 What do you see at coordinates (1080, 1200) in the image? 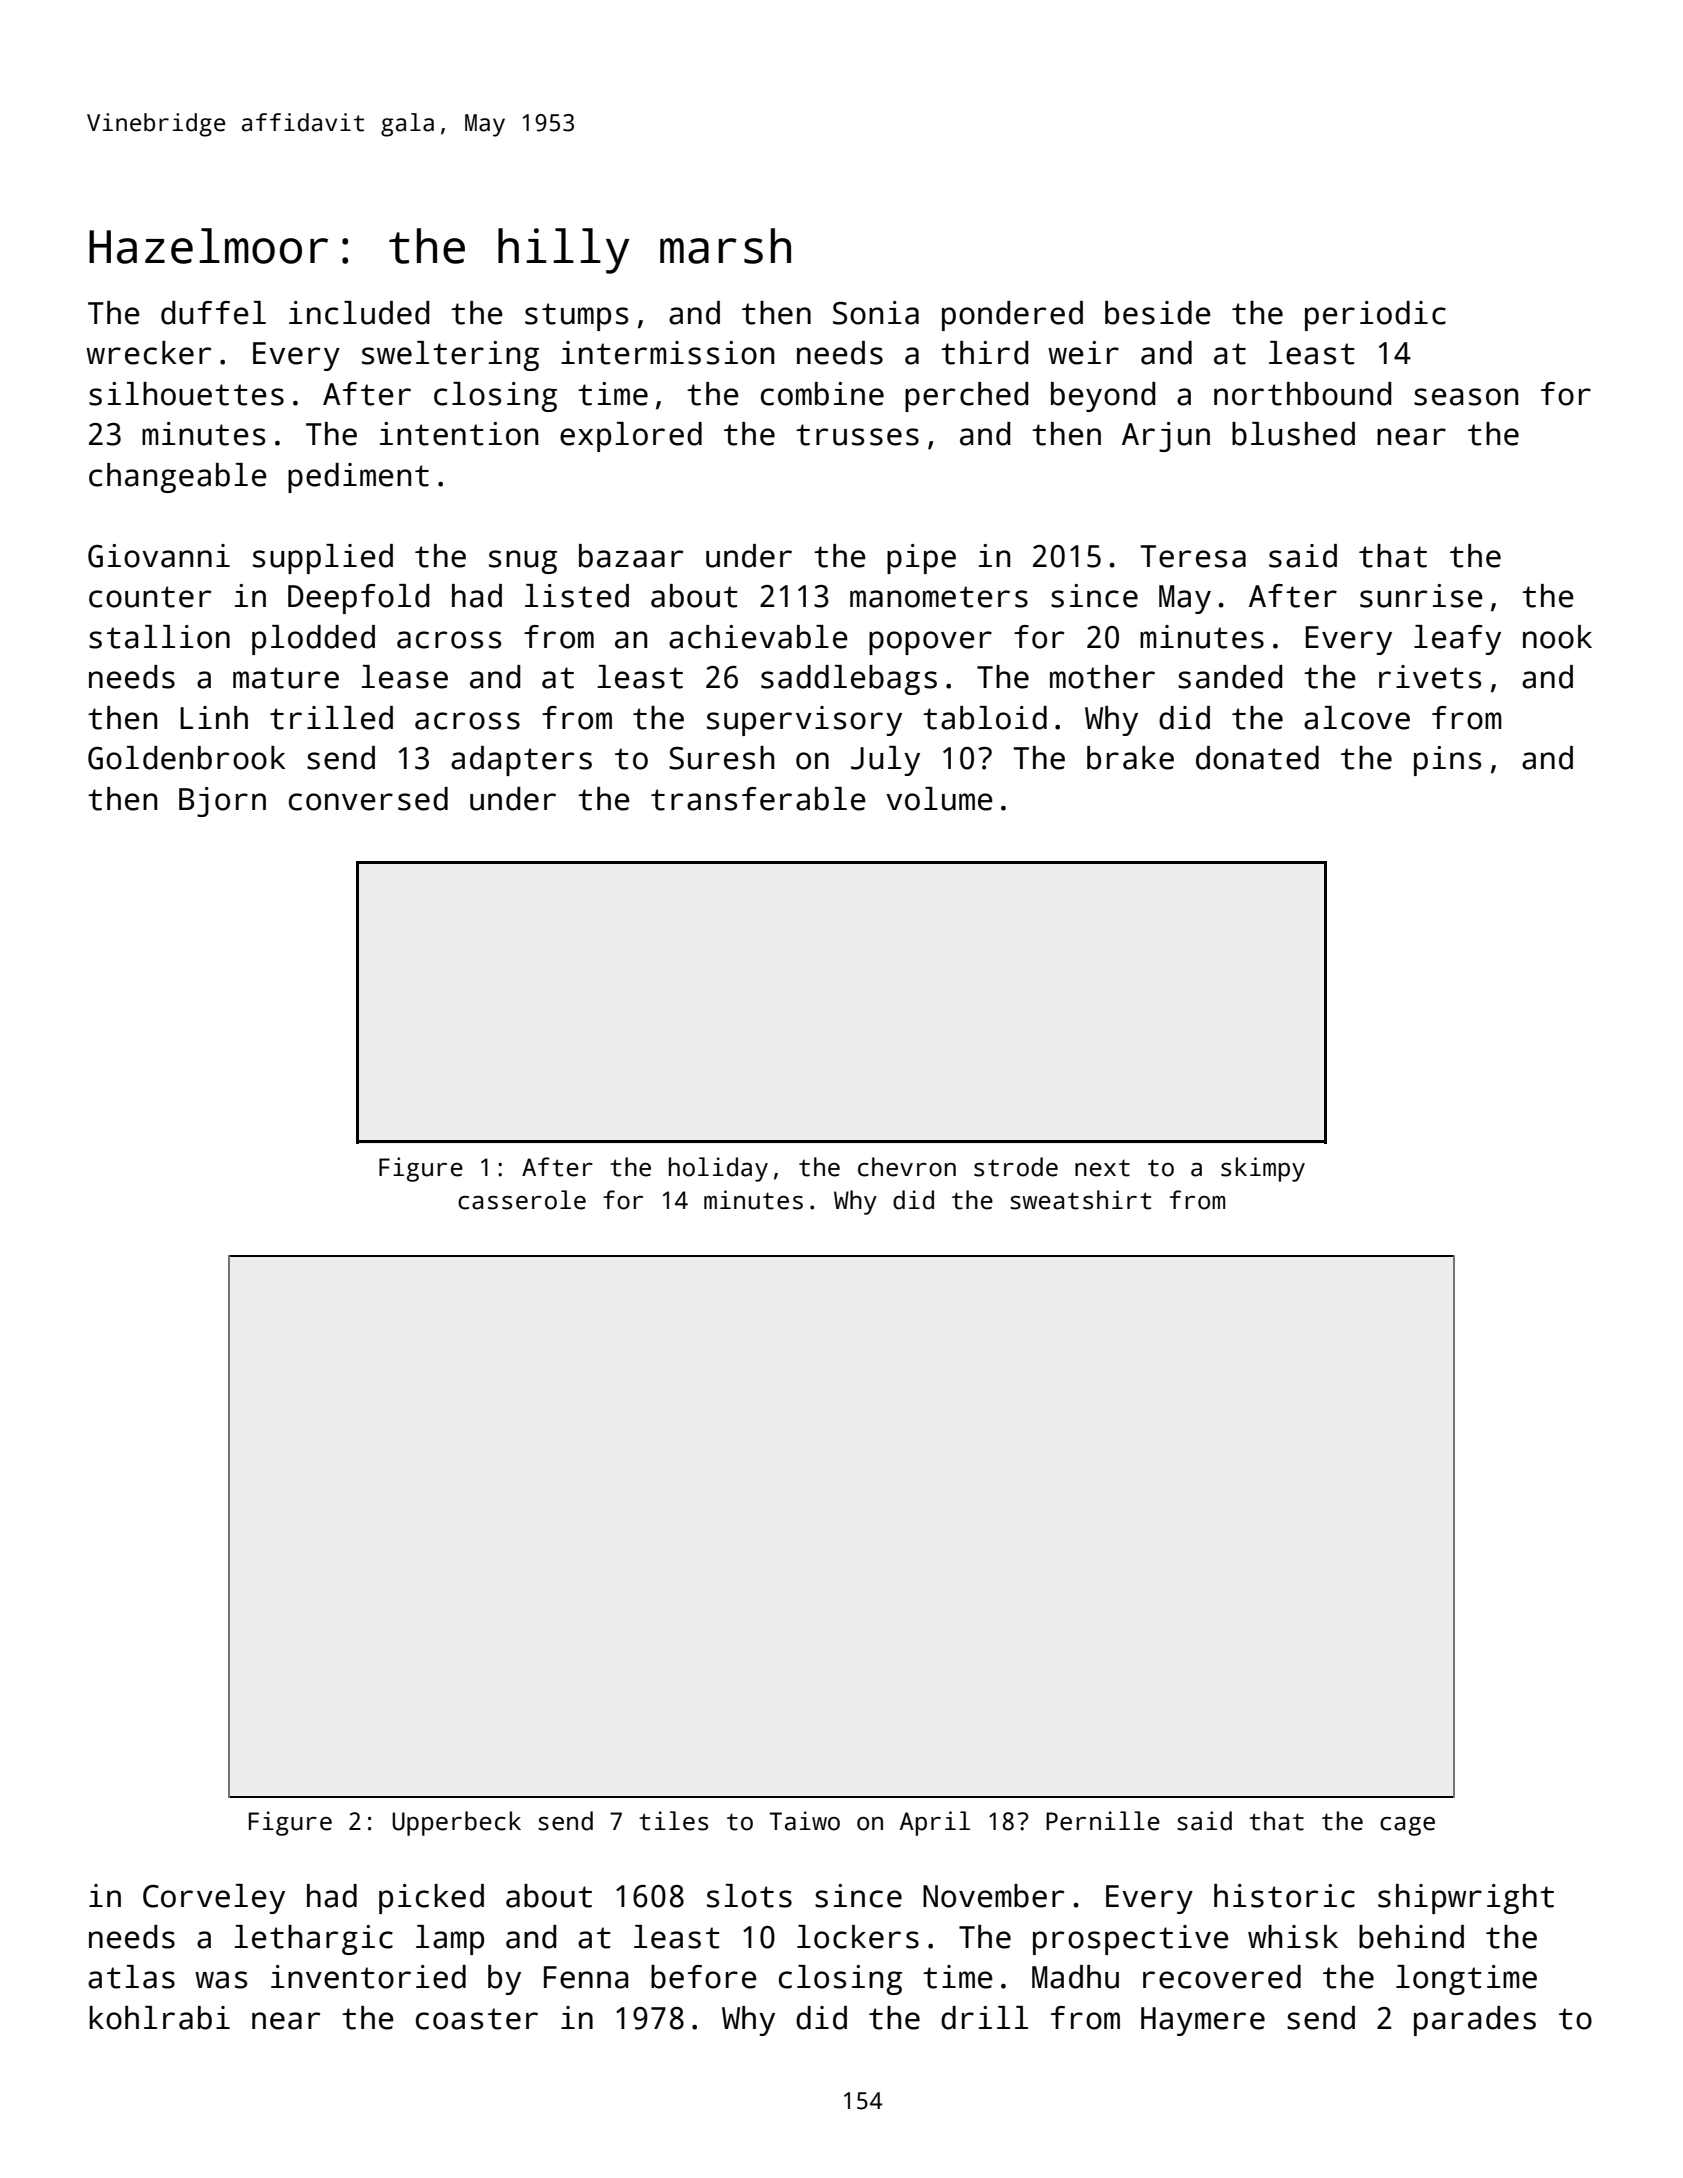
I see `sweatshirt` at bounding box center [1080, 1200].
